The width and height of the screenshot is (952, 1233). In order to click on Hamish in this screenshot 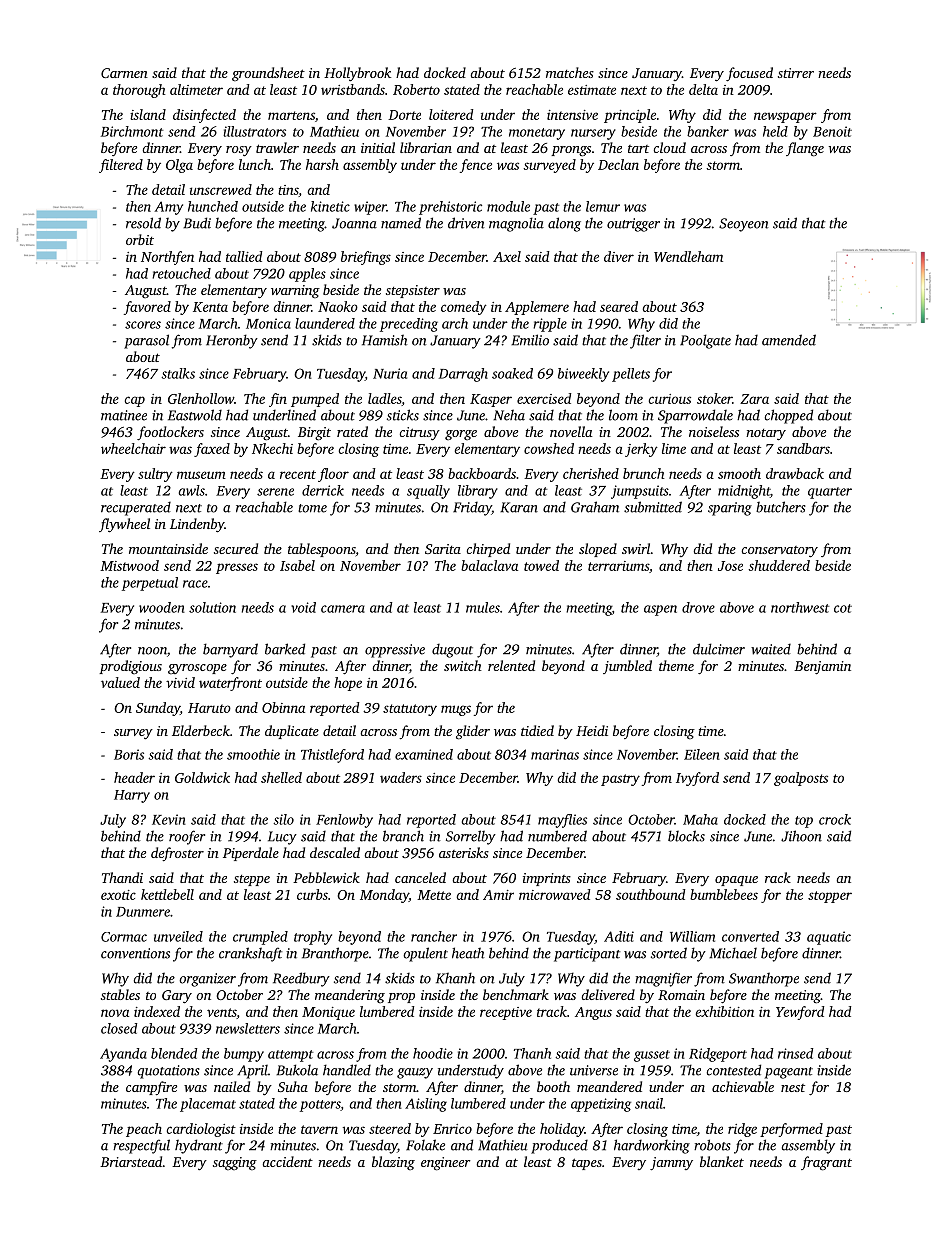, I will do `click(384, 340)`.
